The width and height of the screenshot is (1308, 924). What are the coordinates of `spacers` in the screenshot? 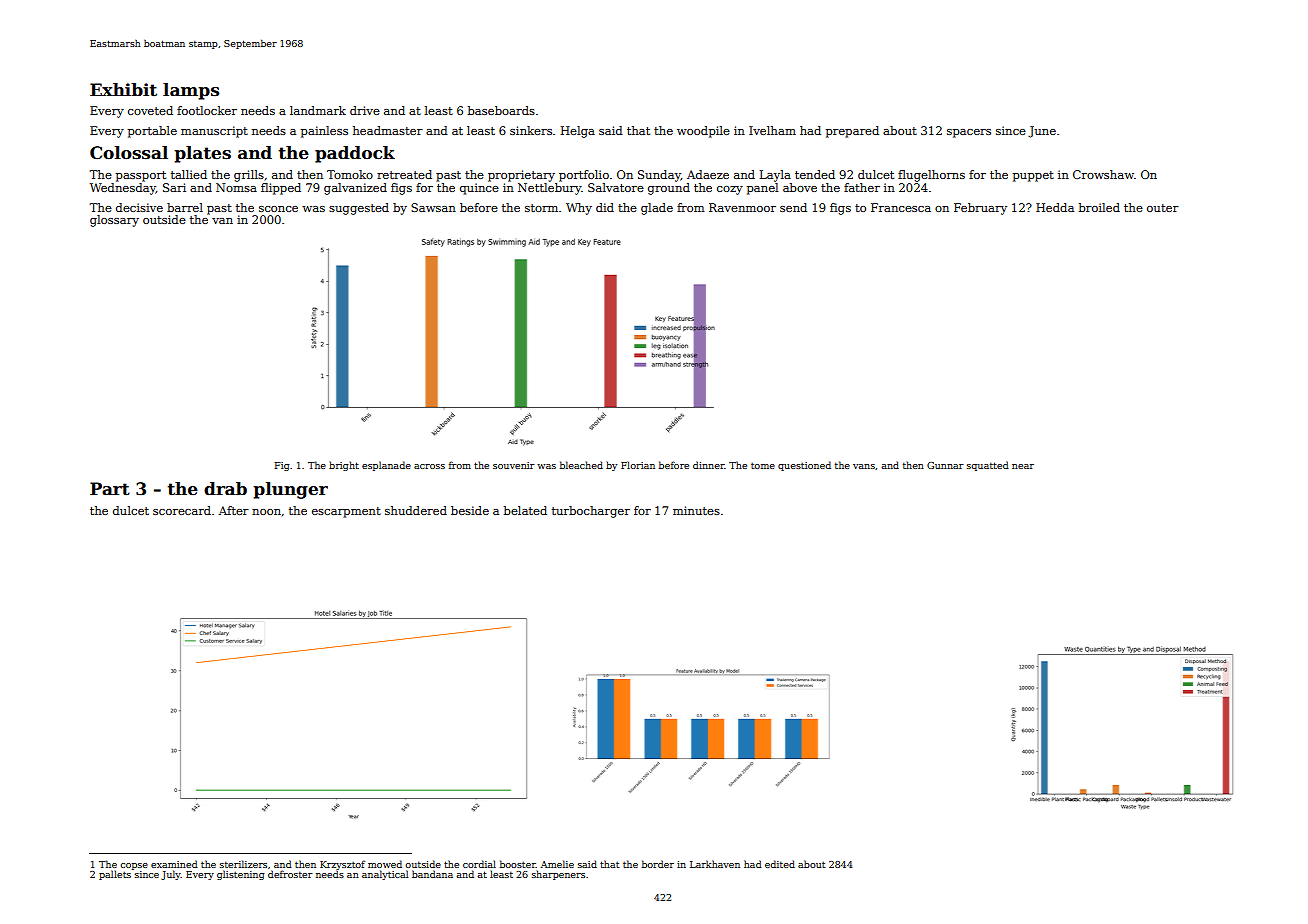 It's located at (969, 133).
